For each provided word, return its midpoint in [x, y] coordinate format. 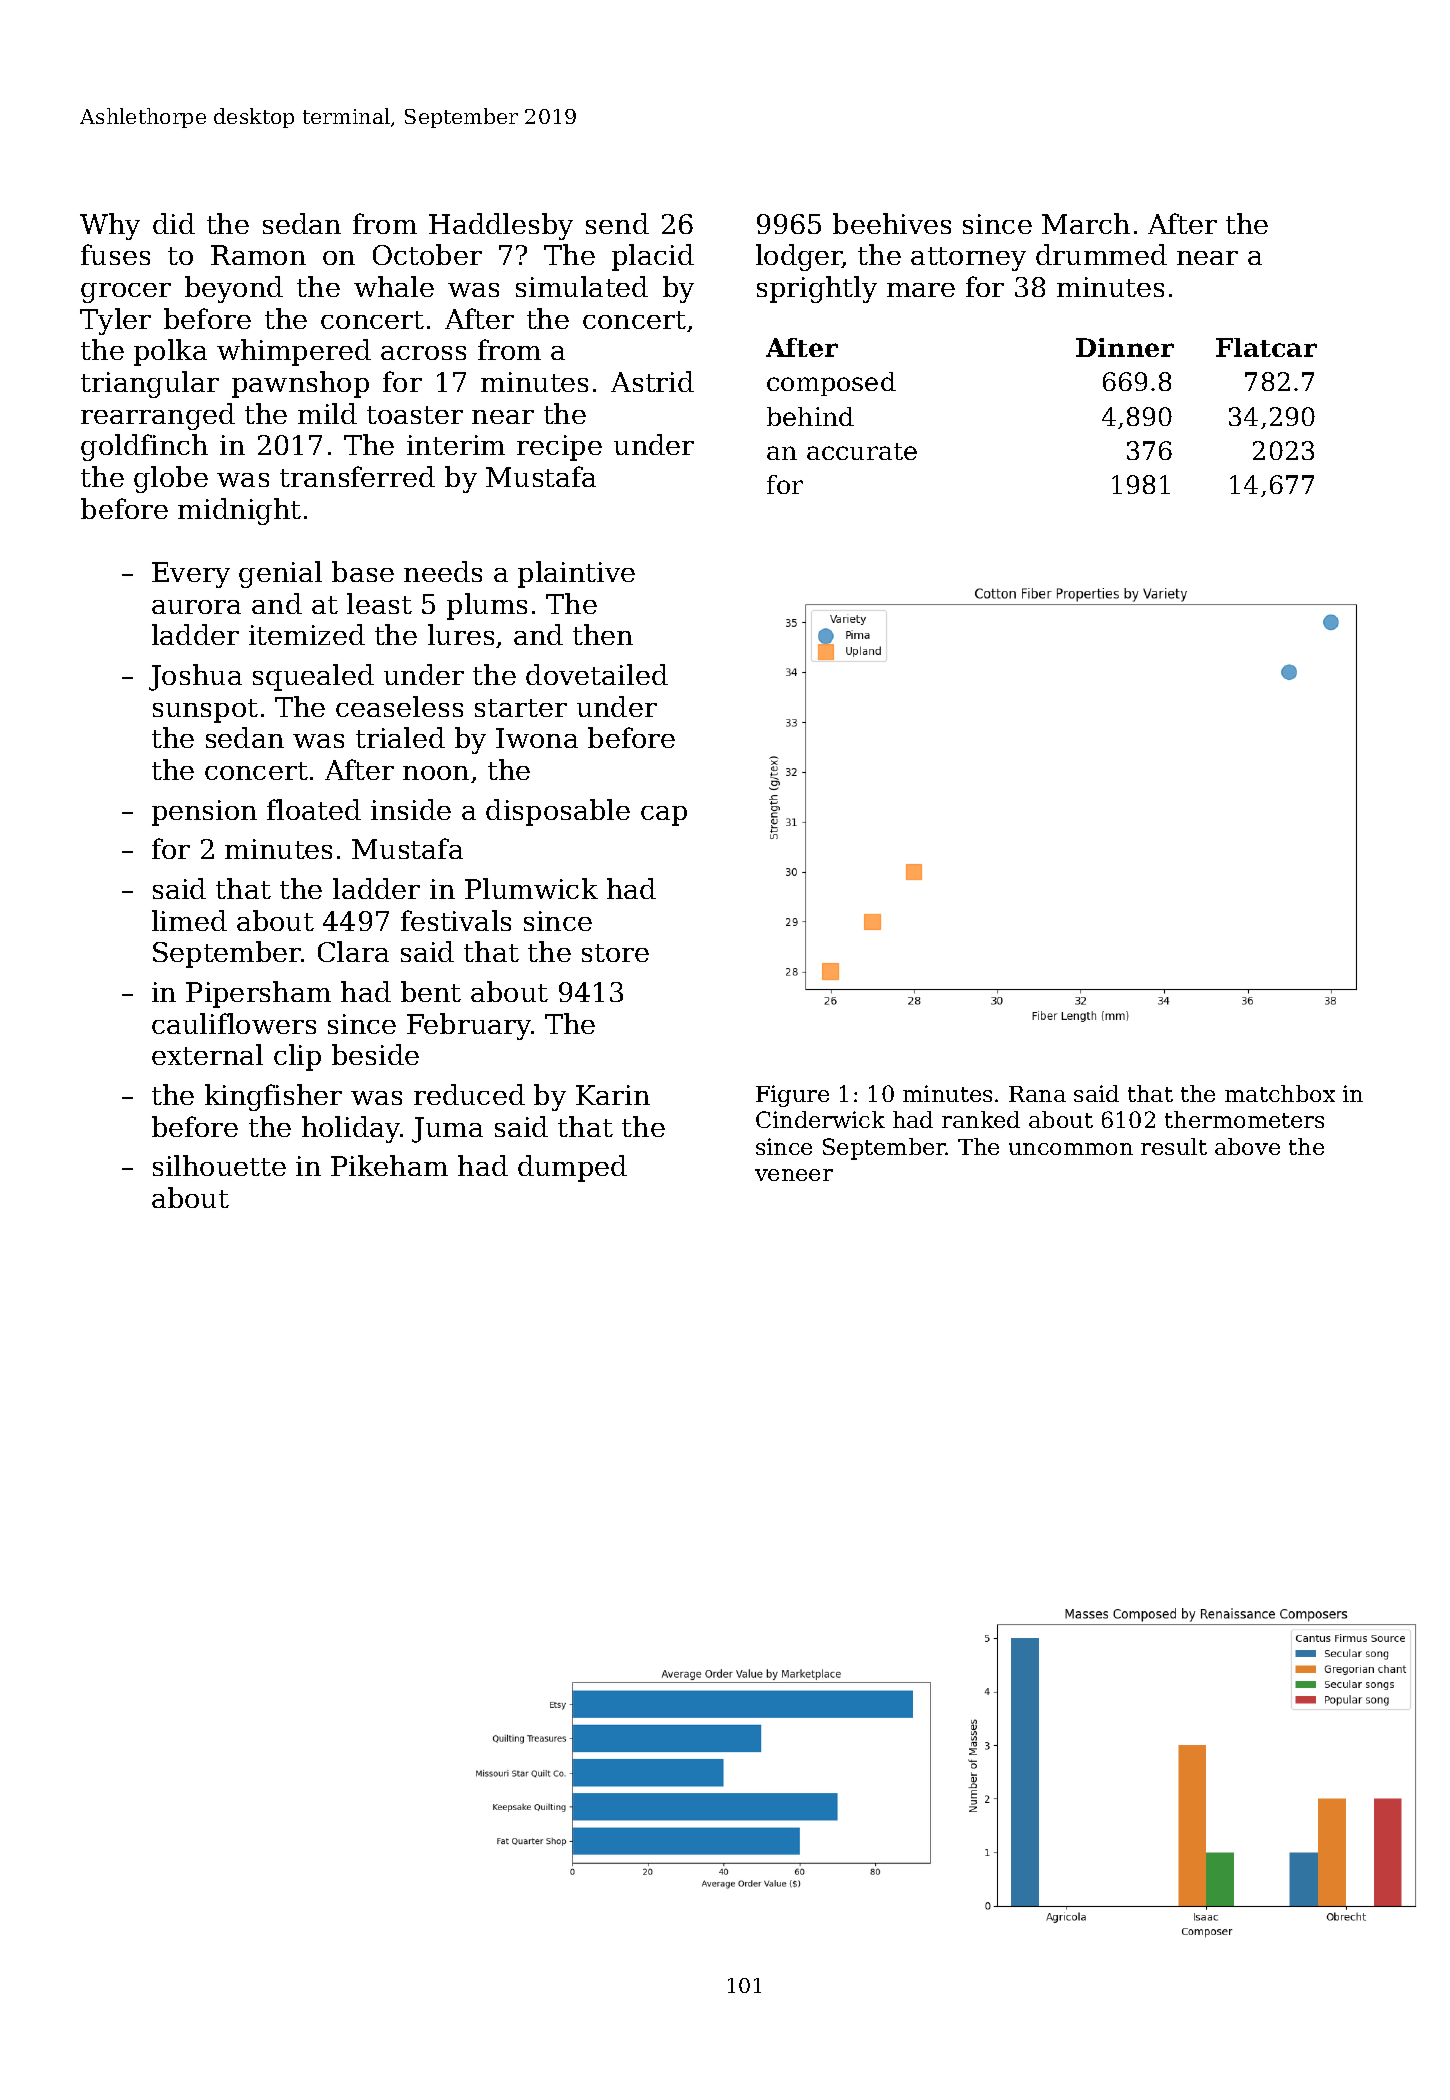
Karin [613, 1095]
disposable [558, 812]
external [207, 1054]
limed [189, 920]
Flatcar [1266, 347]
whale [394, 286]
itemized [307, 634]
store [615, 953]
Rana [1037, 1094]
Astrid [652, 381]
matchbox [1280, 1093]
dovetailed [597, 674]
